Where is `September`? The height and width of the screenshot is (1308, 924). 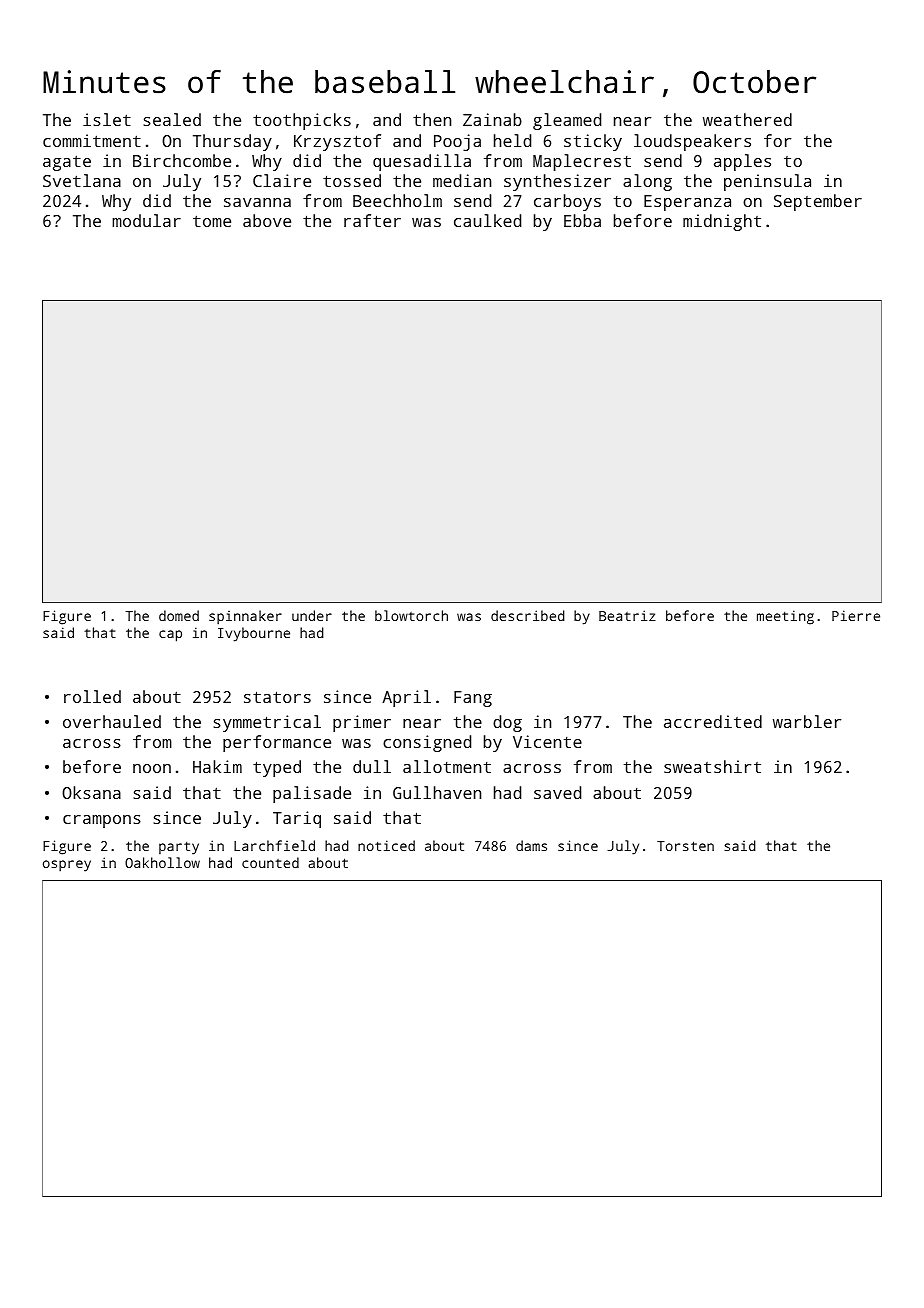
September is located at coordinates (818, 202).
